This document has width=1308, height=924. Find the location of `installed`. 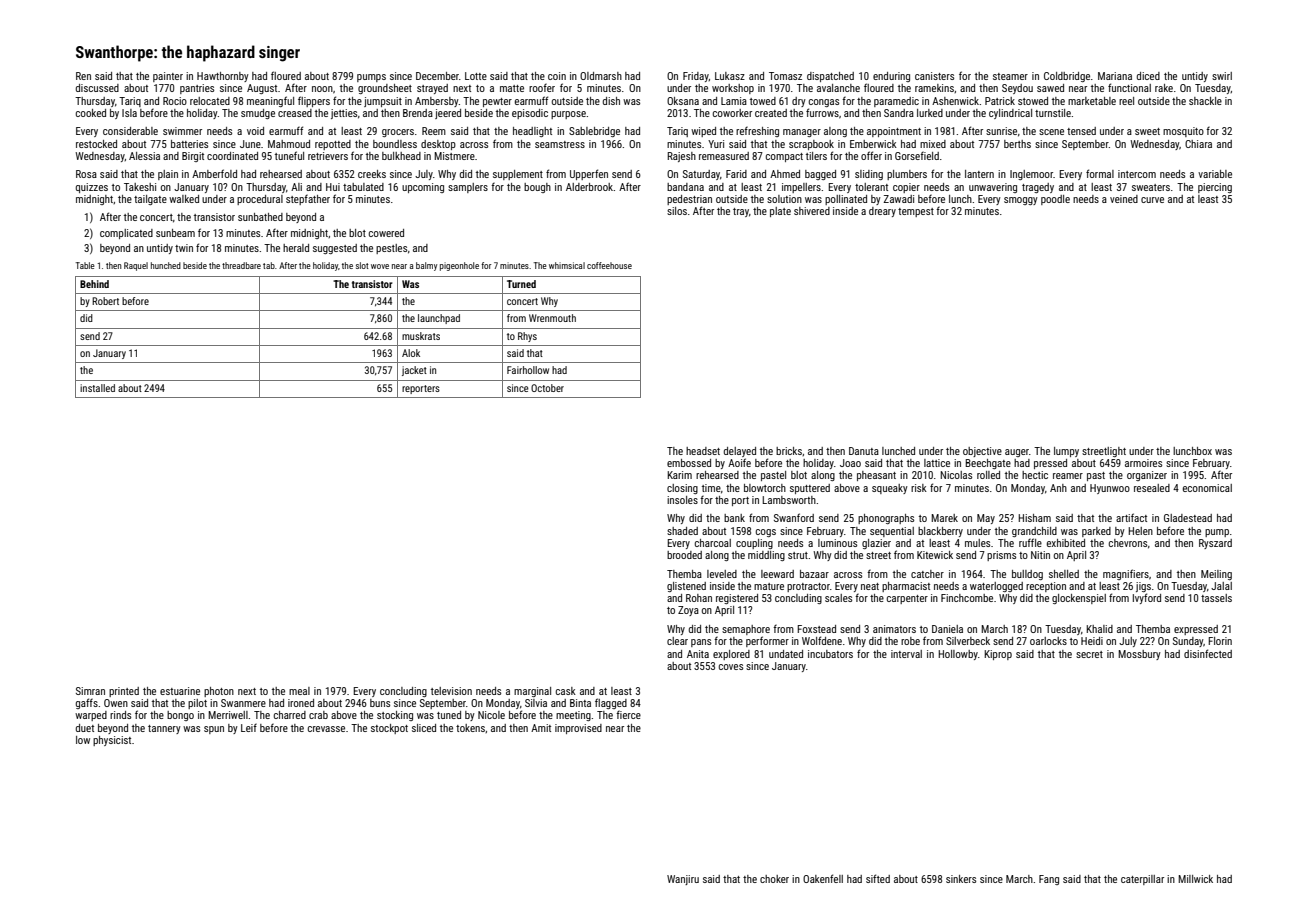

installed is located at coordinates (97, 388).
